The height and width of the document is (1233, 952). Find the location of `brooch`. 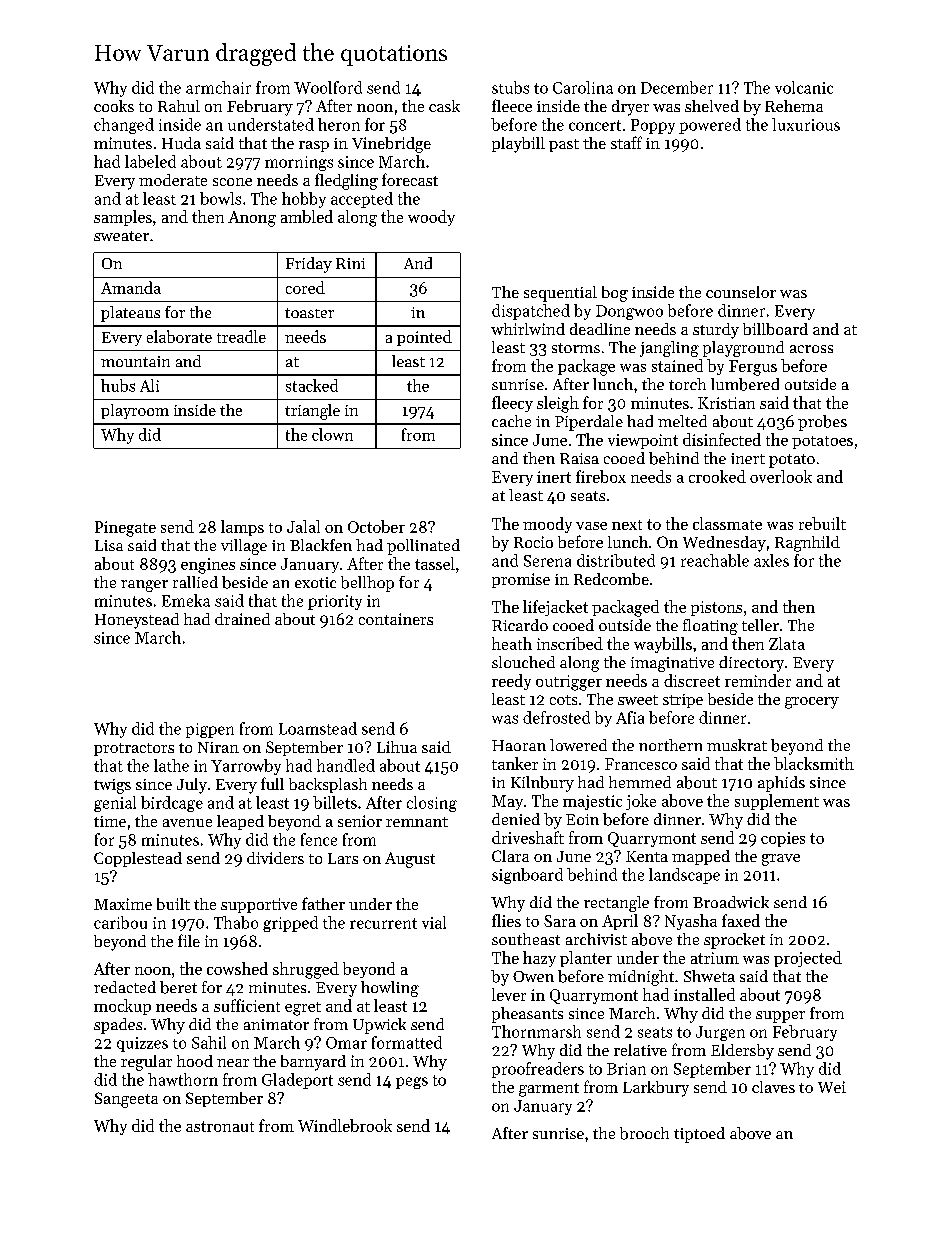

brooch is located at coordinates (644, 1133).
